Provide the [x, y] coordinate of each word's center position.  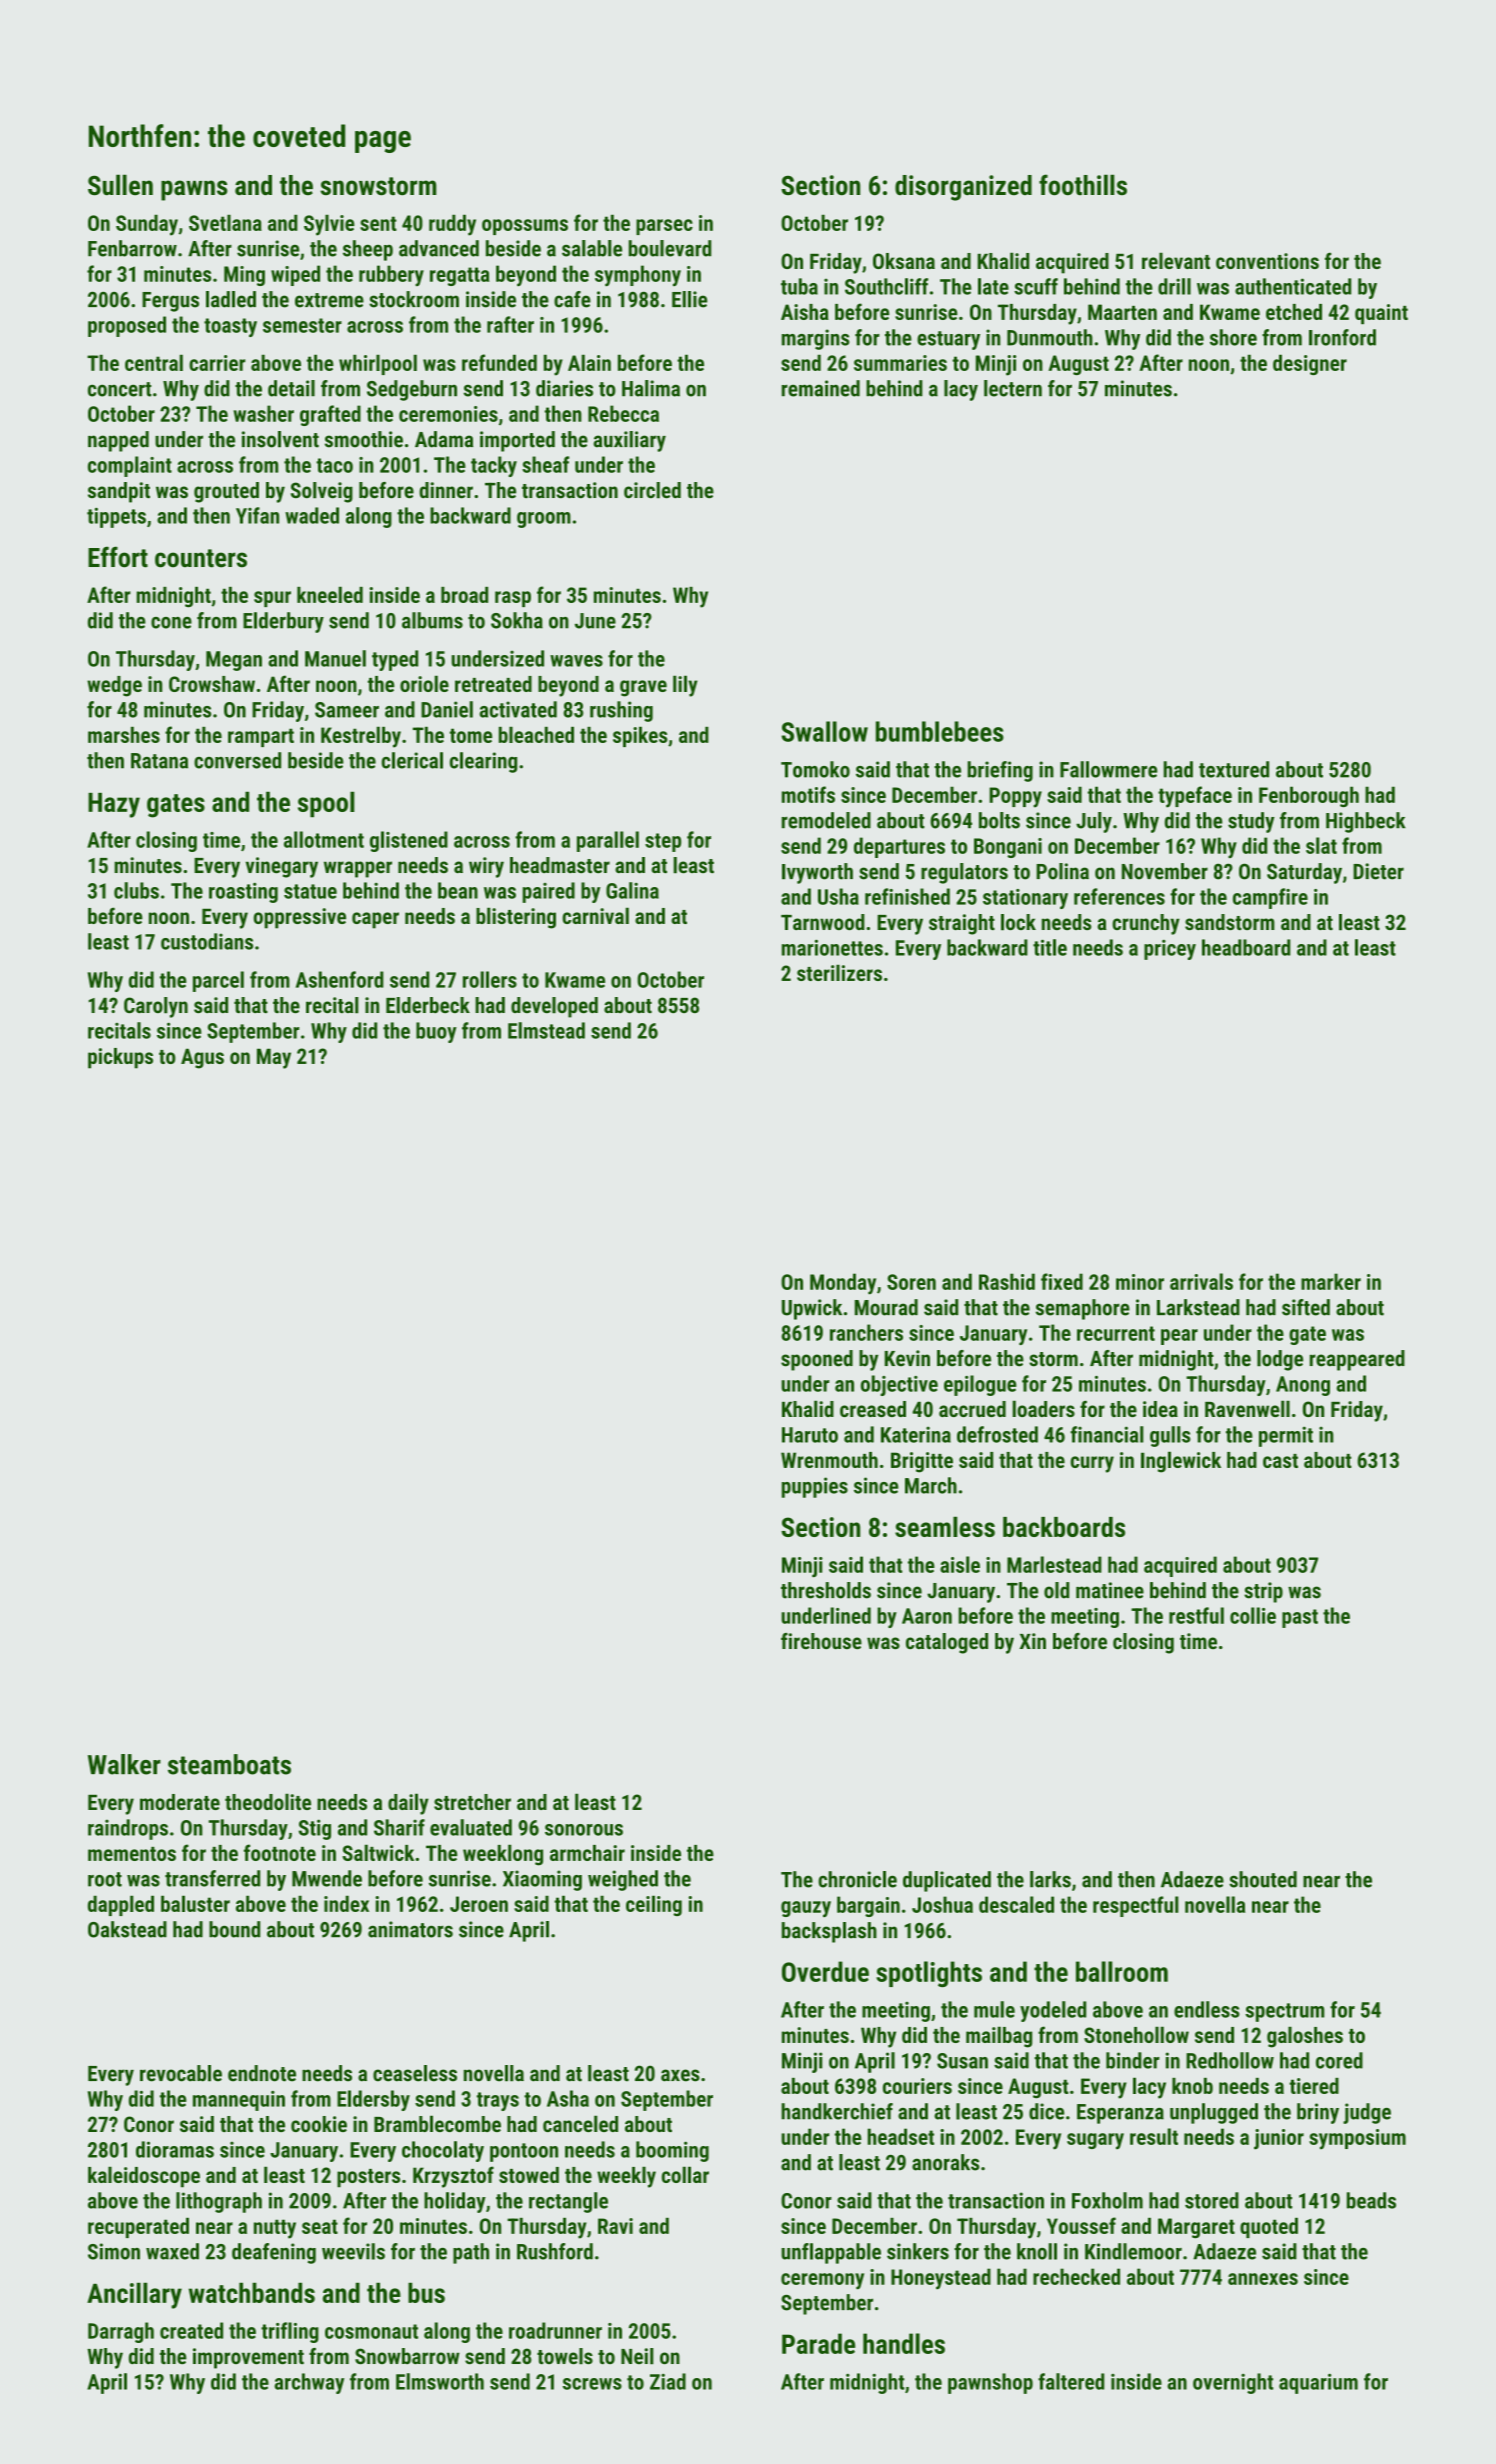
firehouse [821, 1641]
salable [592, 248]
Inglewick [1181, 1462]
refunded [499, 362]
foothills [1083, 185]
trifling [290, 2332]
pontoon [524, 2152]
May [274, 1058]
